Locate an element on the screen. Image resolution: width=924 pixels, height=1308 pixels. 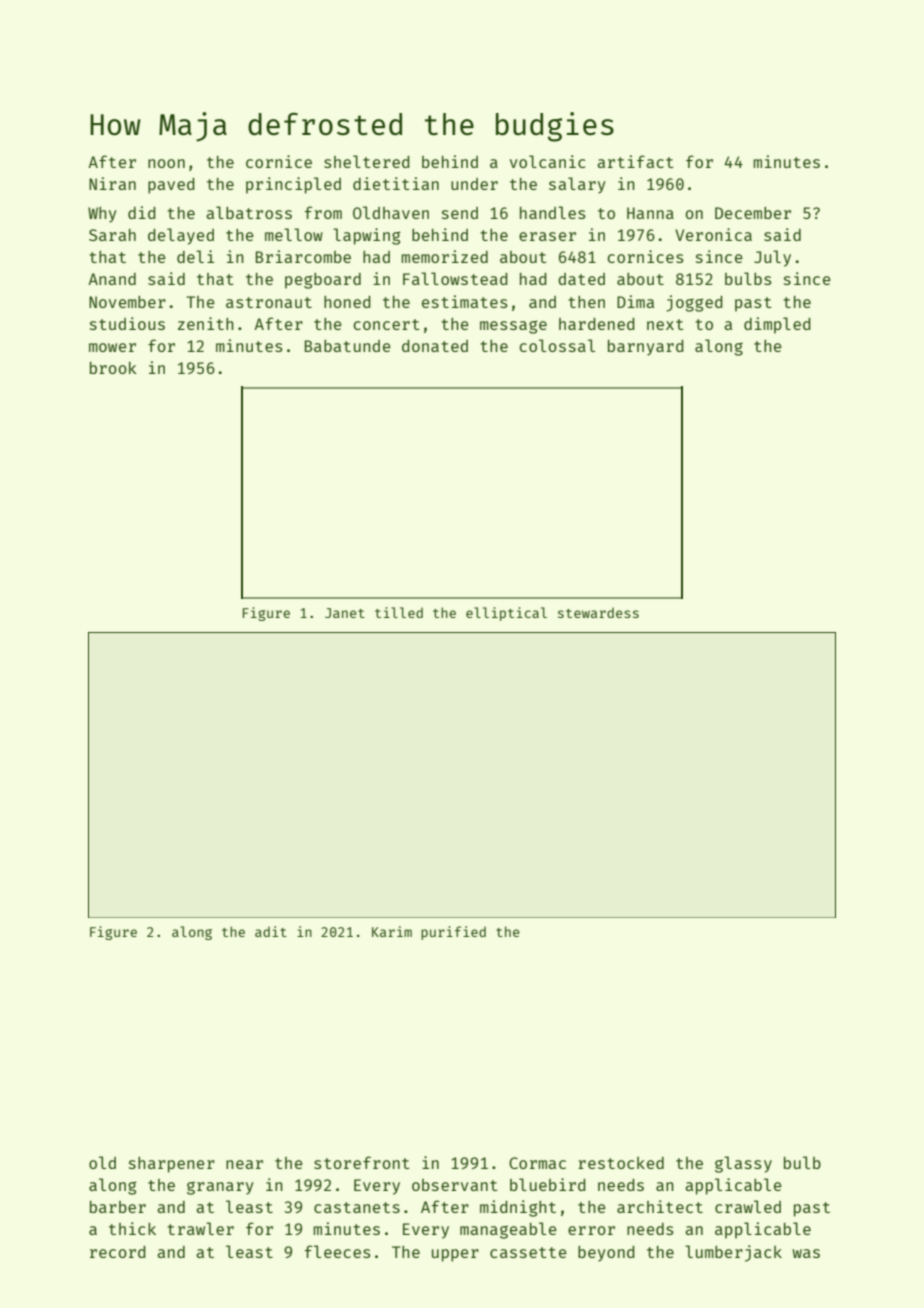
artifact is located at coordinates (635, 161).
